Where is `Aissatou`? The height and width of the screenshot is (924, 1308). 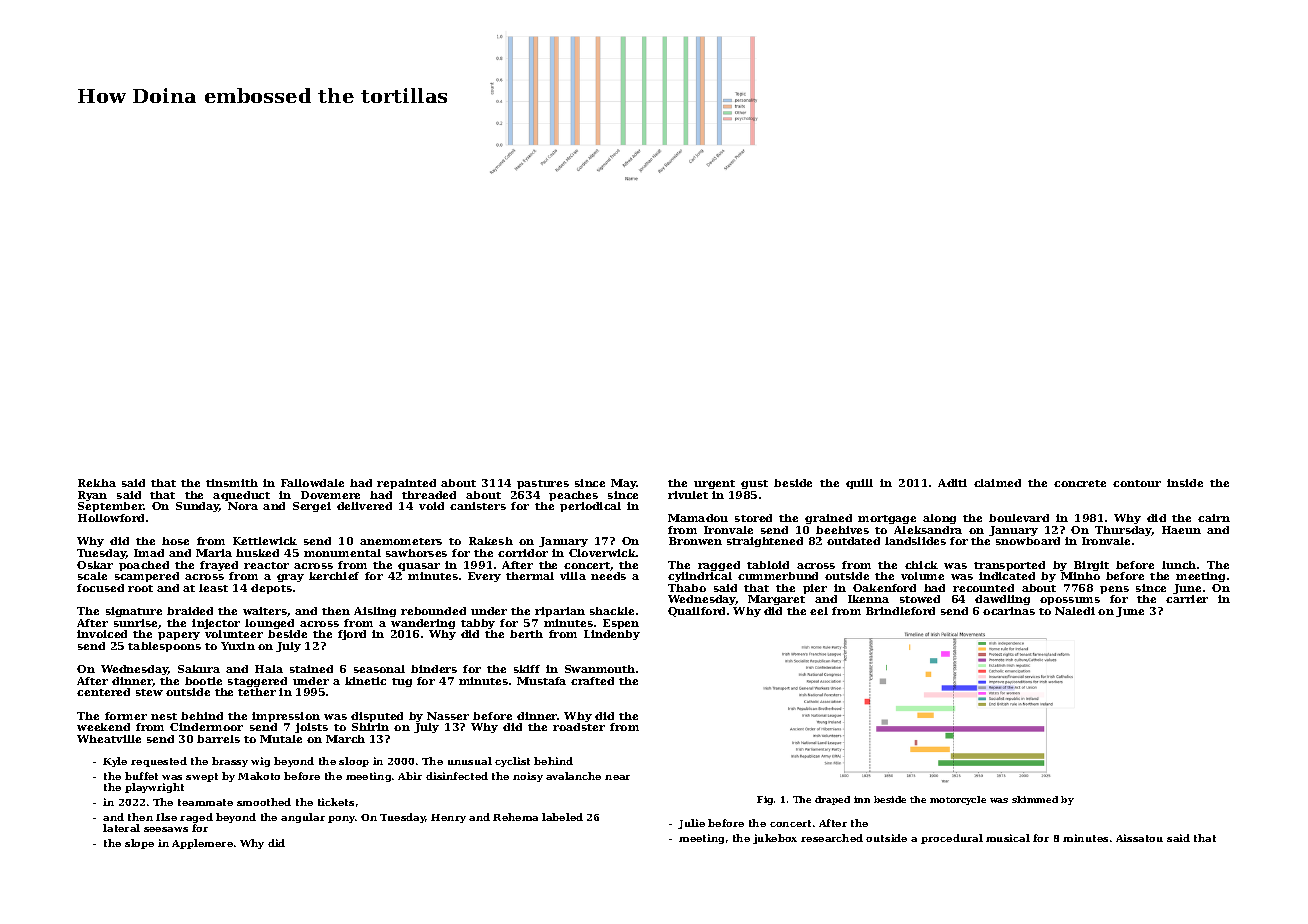
Aissatou is located at coordinates (1139, 838).
